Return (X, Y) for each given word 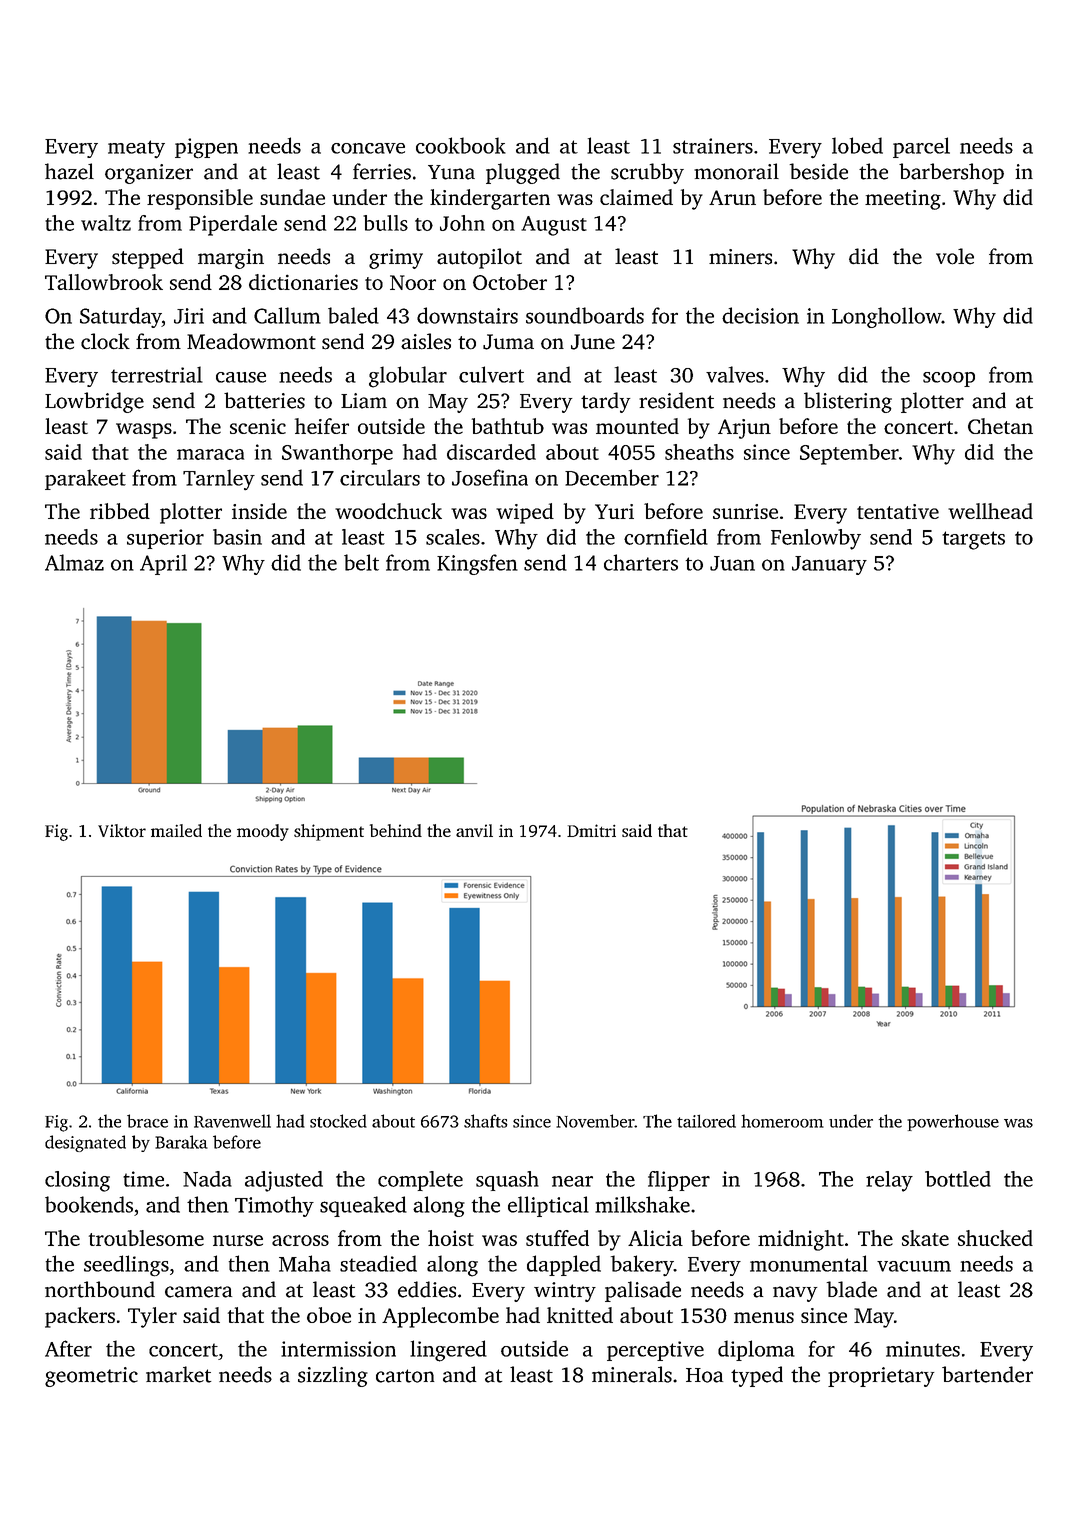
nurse (238, 1240)
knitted (580, 1315)
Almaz (74, 562)
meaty (136, 149)
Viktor (122, 830)
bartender (987, 1374)
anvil (474, 830)
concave (368, 148)
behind (396, 830)
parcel (921, 147)
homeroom (782, 1121)
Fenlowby (816, 539)
